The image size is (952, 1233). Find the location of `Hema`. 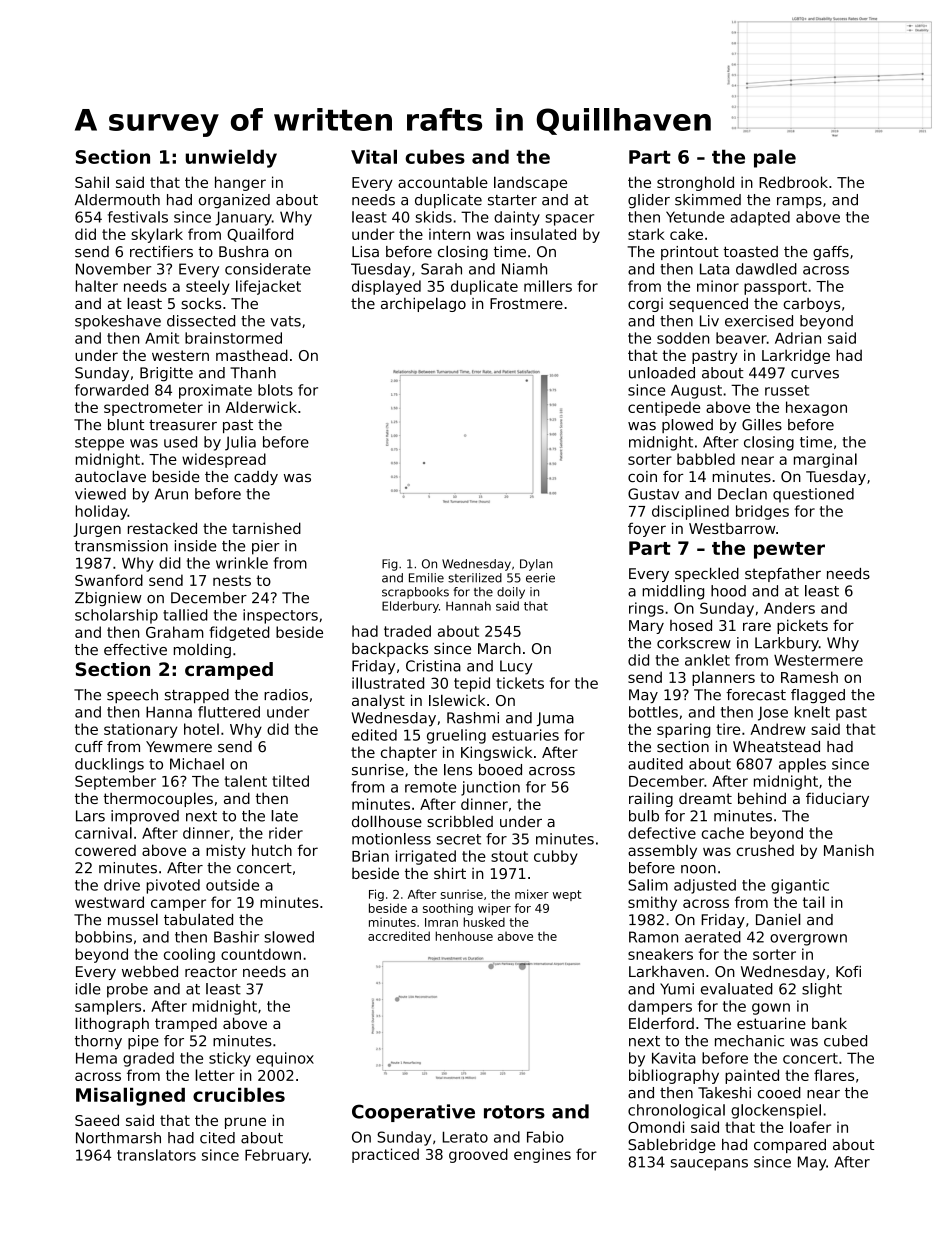

Hema is located at coordinates (96, 1058).
